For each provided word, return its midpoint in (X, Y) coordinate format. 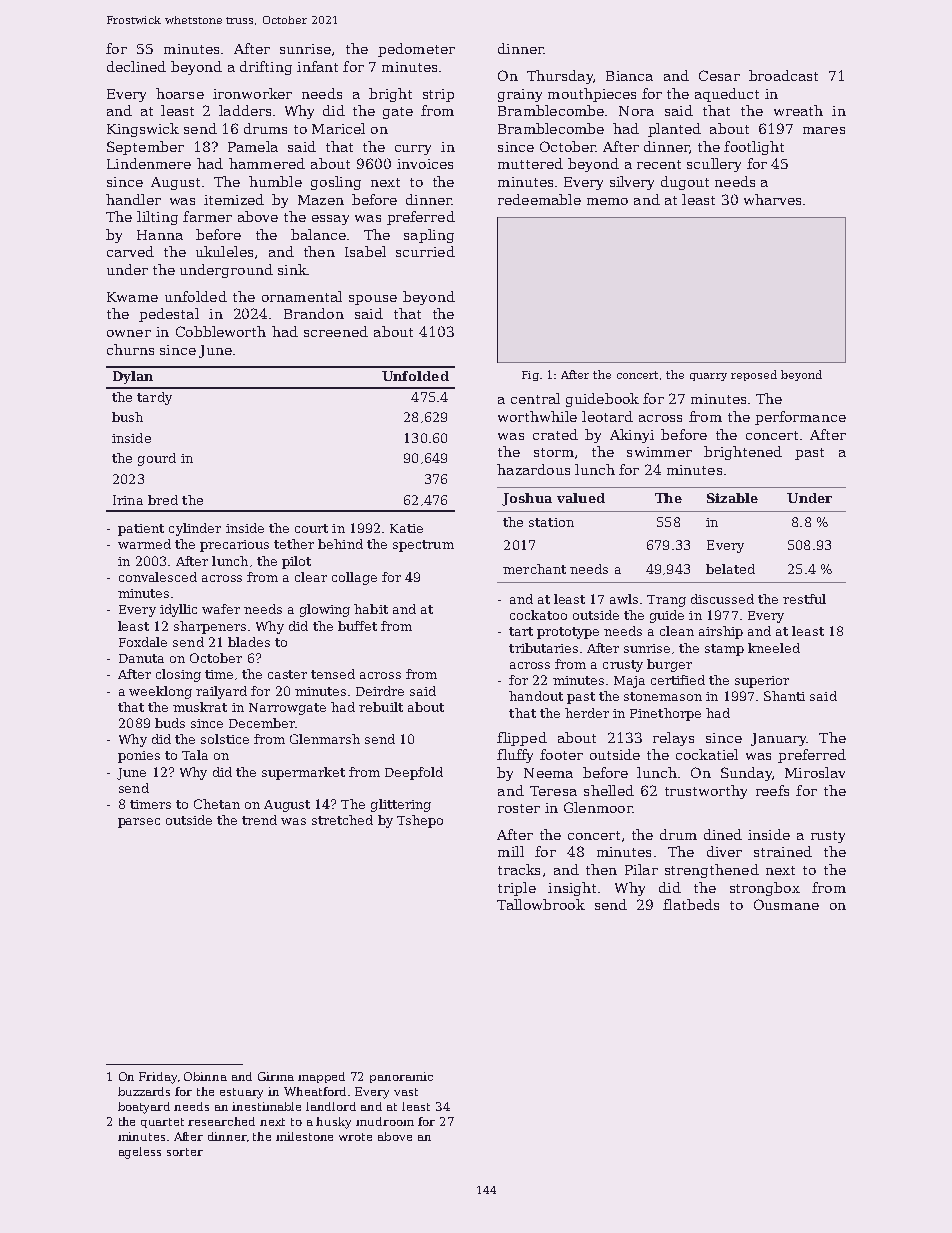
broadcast (783, 75)
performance (800, 418)
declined (136, 66)
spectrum (423, 546)
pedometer (416, 50)
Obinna (205, 1076)
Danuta (141, 658)
